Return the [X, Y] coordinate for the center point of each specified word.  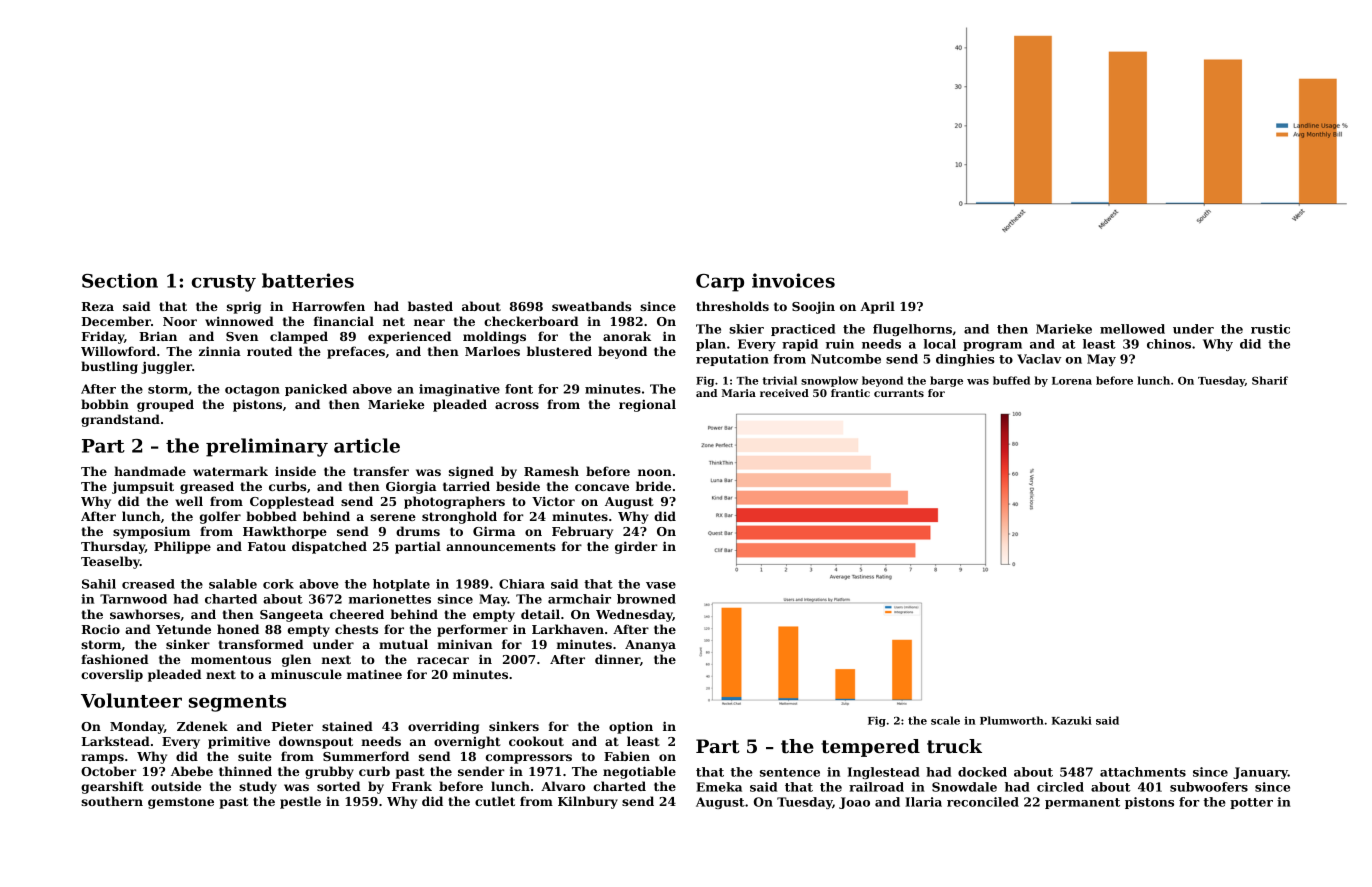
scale [945, 720]
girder [636, 547]
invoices [793, 280]
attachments [1143, 772]
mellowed [1132, 329]
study [258, 787]
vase [661, 585]
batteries [308, 280]
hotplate [401, 585]
